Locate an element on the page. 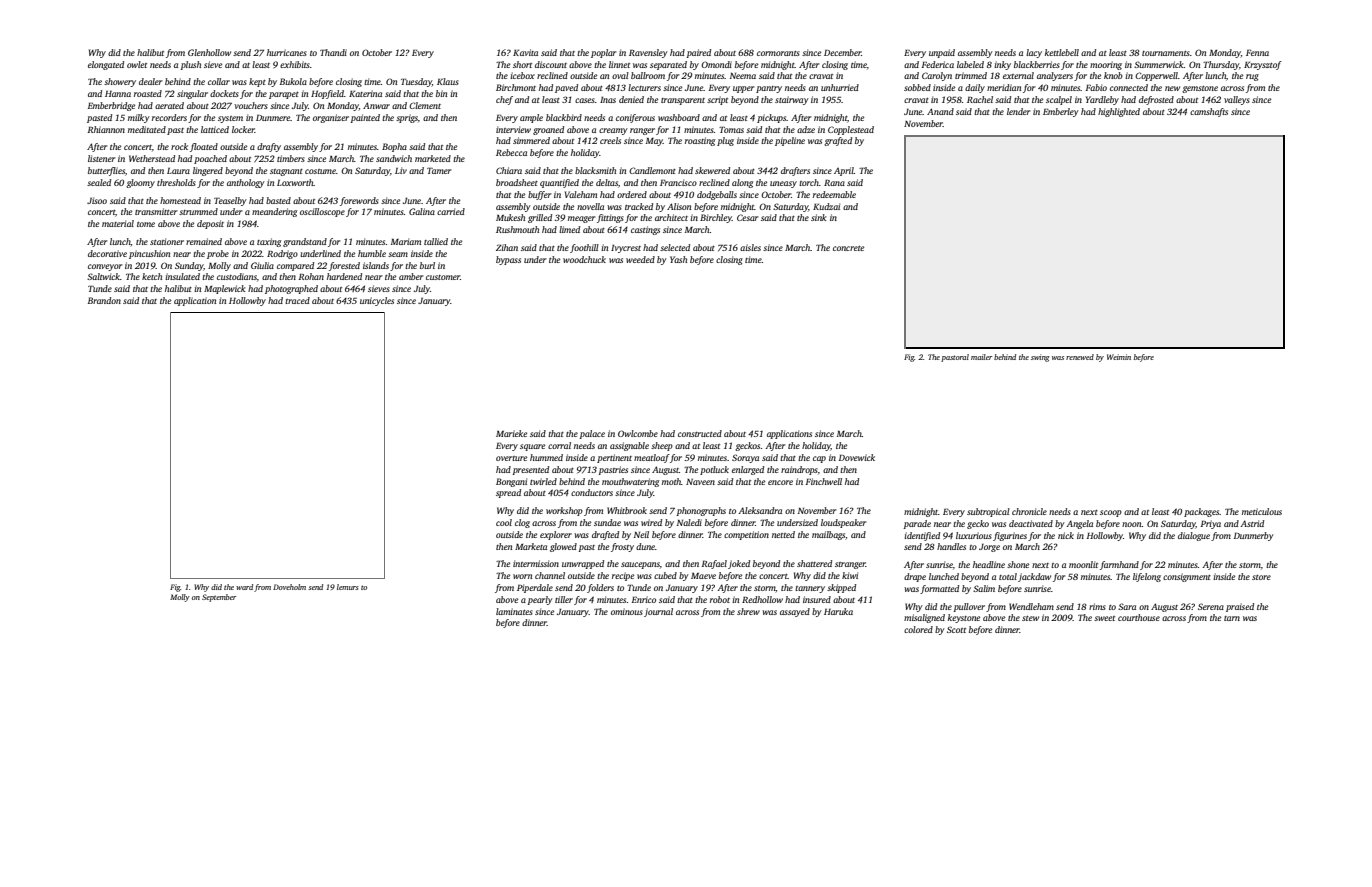  Weimin is located at coordinates (1119, 357).
